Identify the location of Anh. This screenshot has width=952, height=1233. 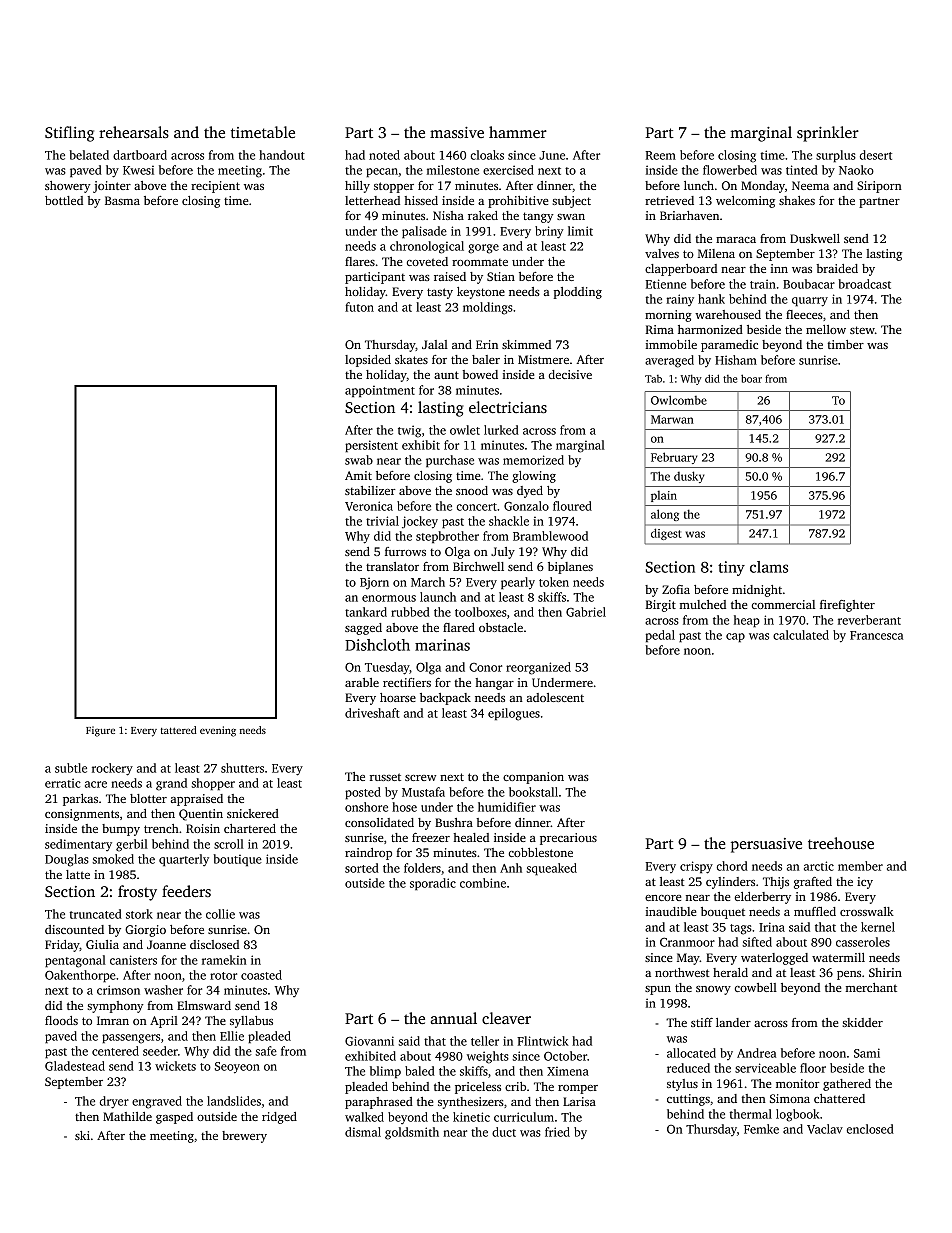
(511, 868).
